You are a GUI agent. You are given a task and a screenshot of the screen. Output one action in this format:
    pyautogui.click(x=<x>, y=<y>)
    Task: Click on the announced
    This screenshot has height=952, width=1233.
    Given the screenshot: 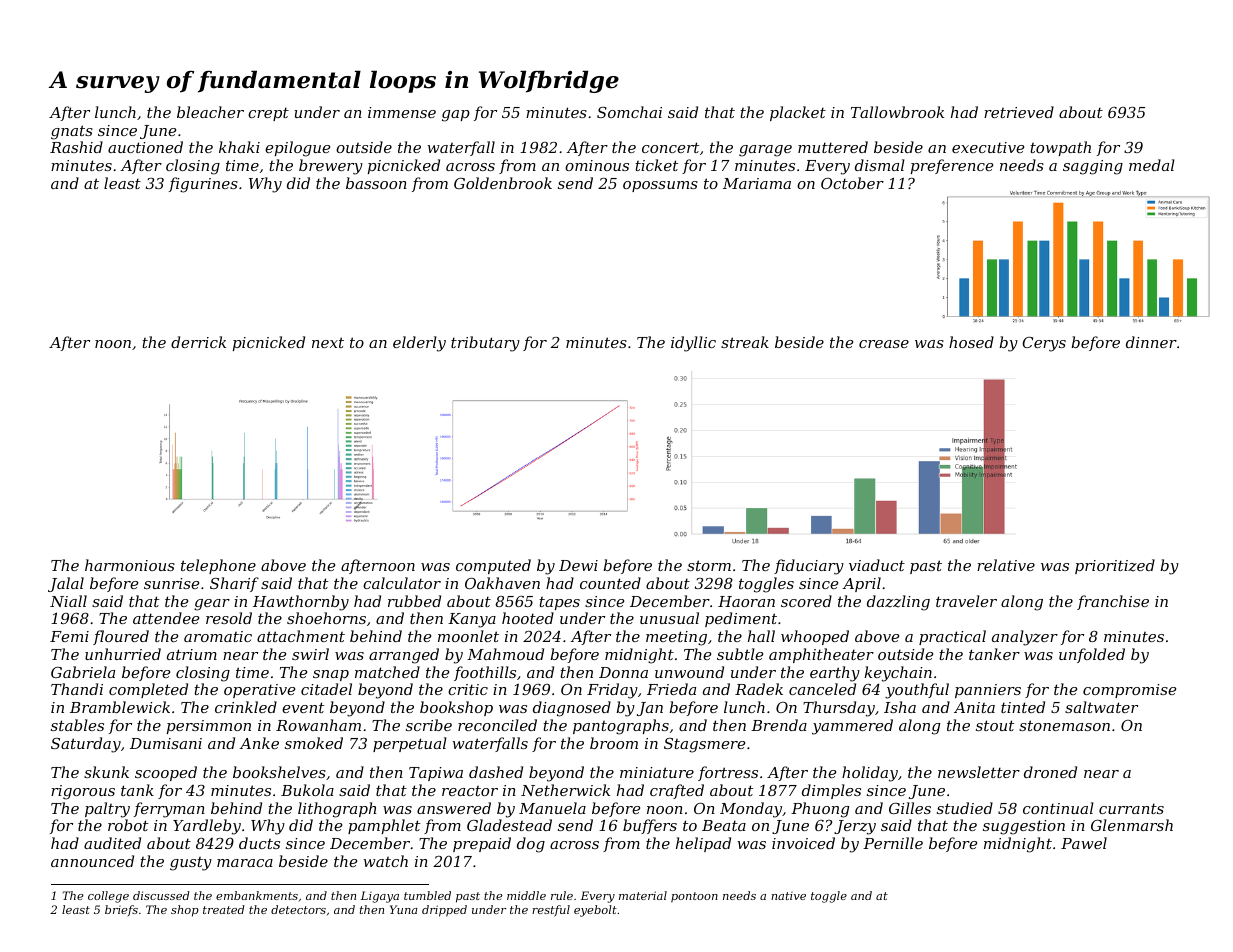 What is the action you would take?
    pyautogui.click(x=92, y=861)
